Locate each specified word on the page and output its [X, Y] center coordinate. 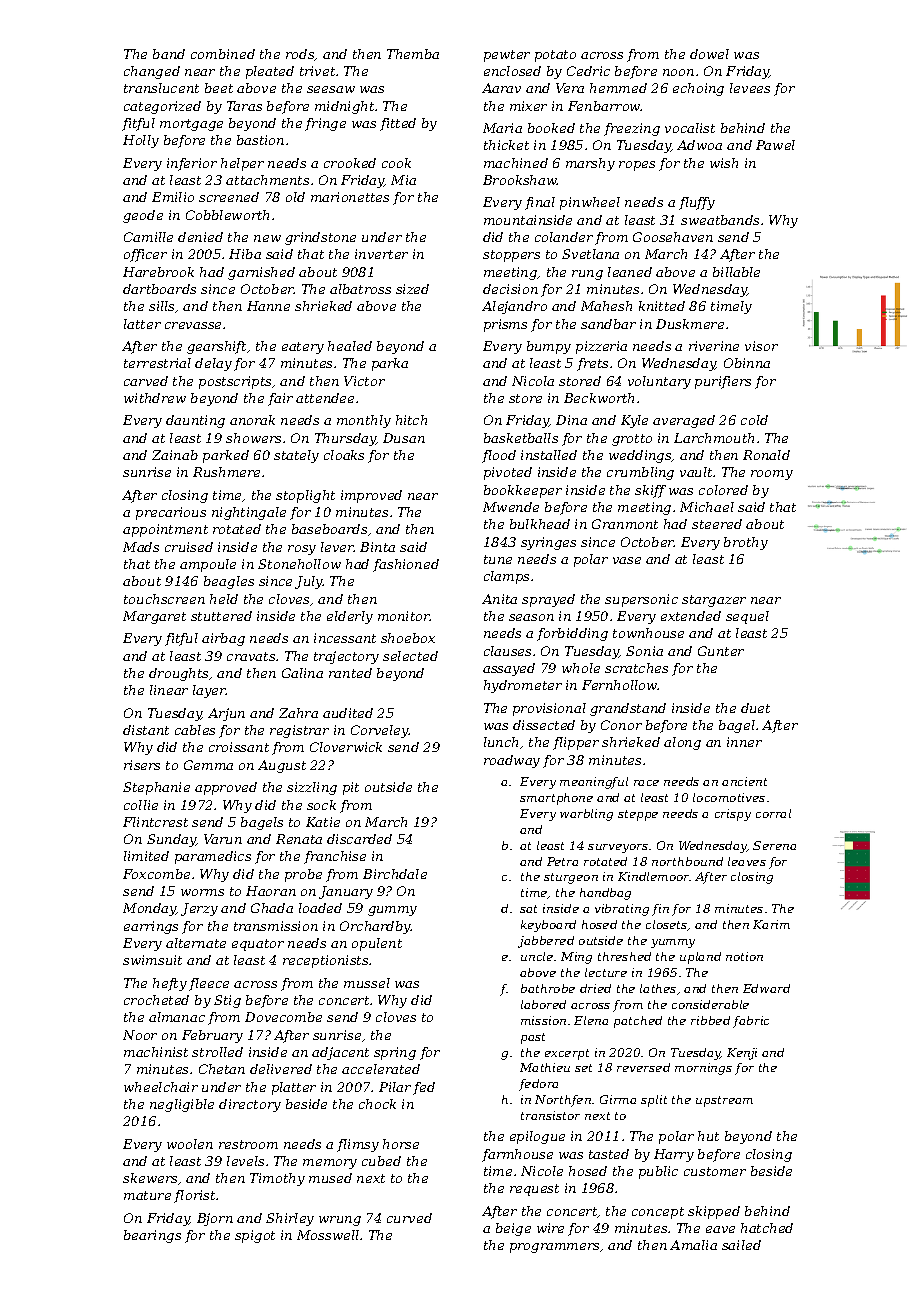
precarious [171, 513]
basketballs [521, 438]
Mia [403, 180]
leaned [630, 272]
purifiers [723, 382]
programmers [554, 1248]
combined [223, 54]
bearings [152, 1236]
